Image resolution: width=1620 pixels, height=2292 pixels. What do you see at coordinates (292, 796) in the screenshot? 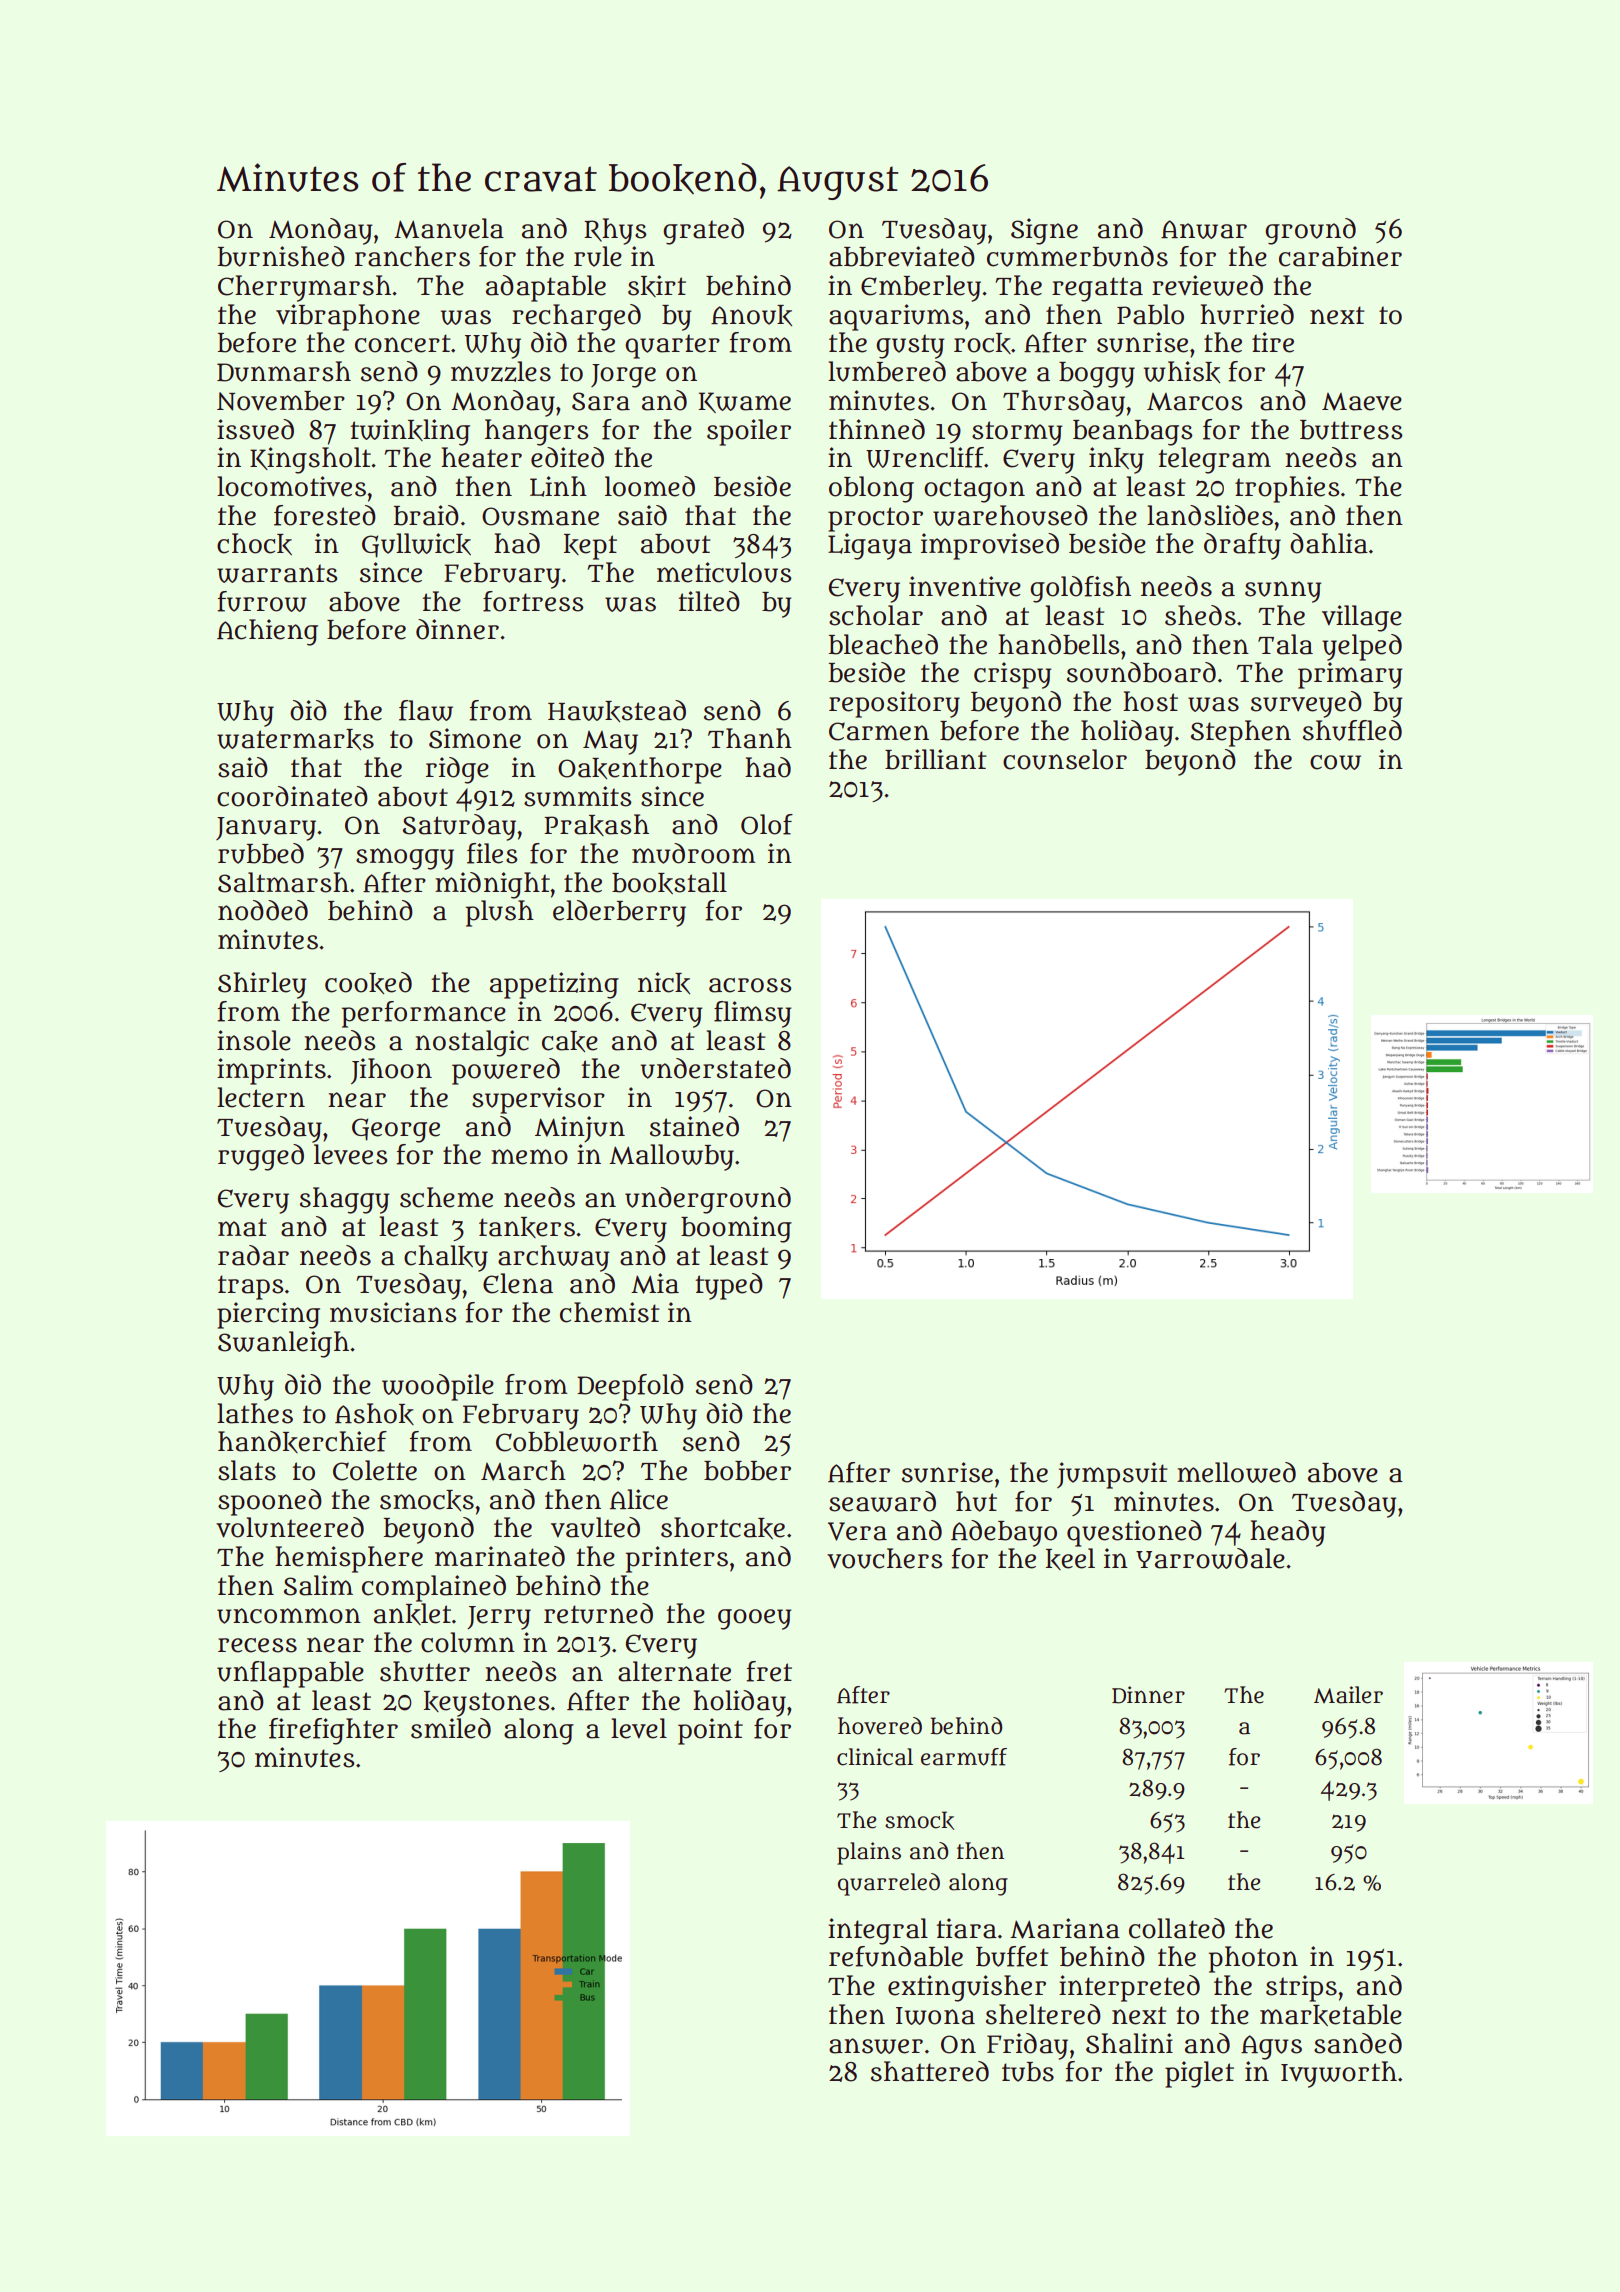
I see `coordinated` at bounding box center [292, 796].
